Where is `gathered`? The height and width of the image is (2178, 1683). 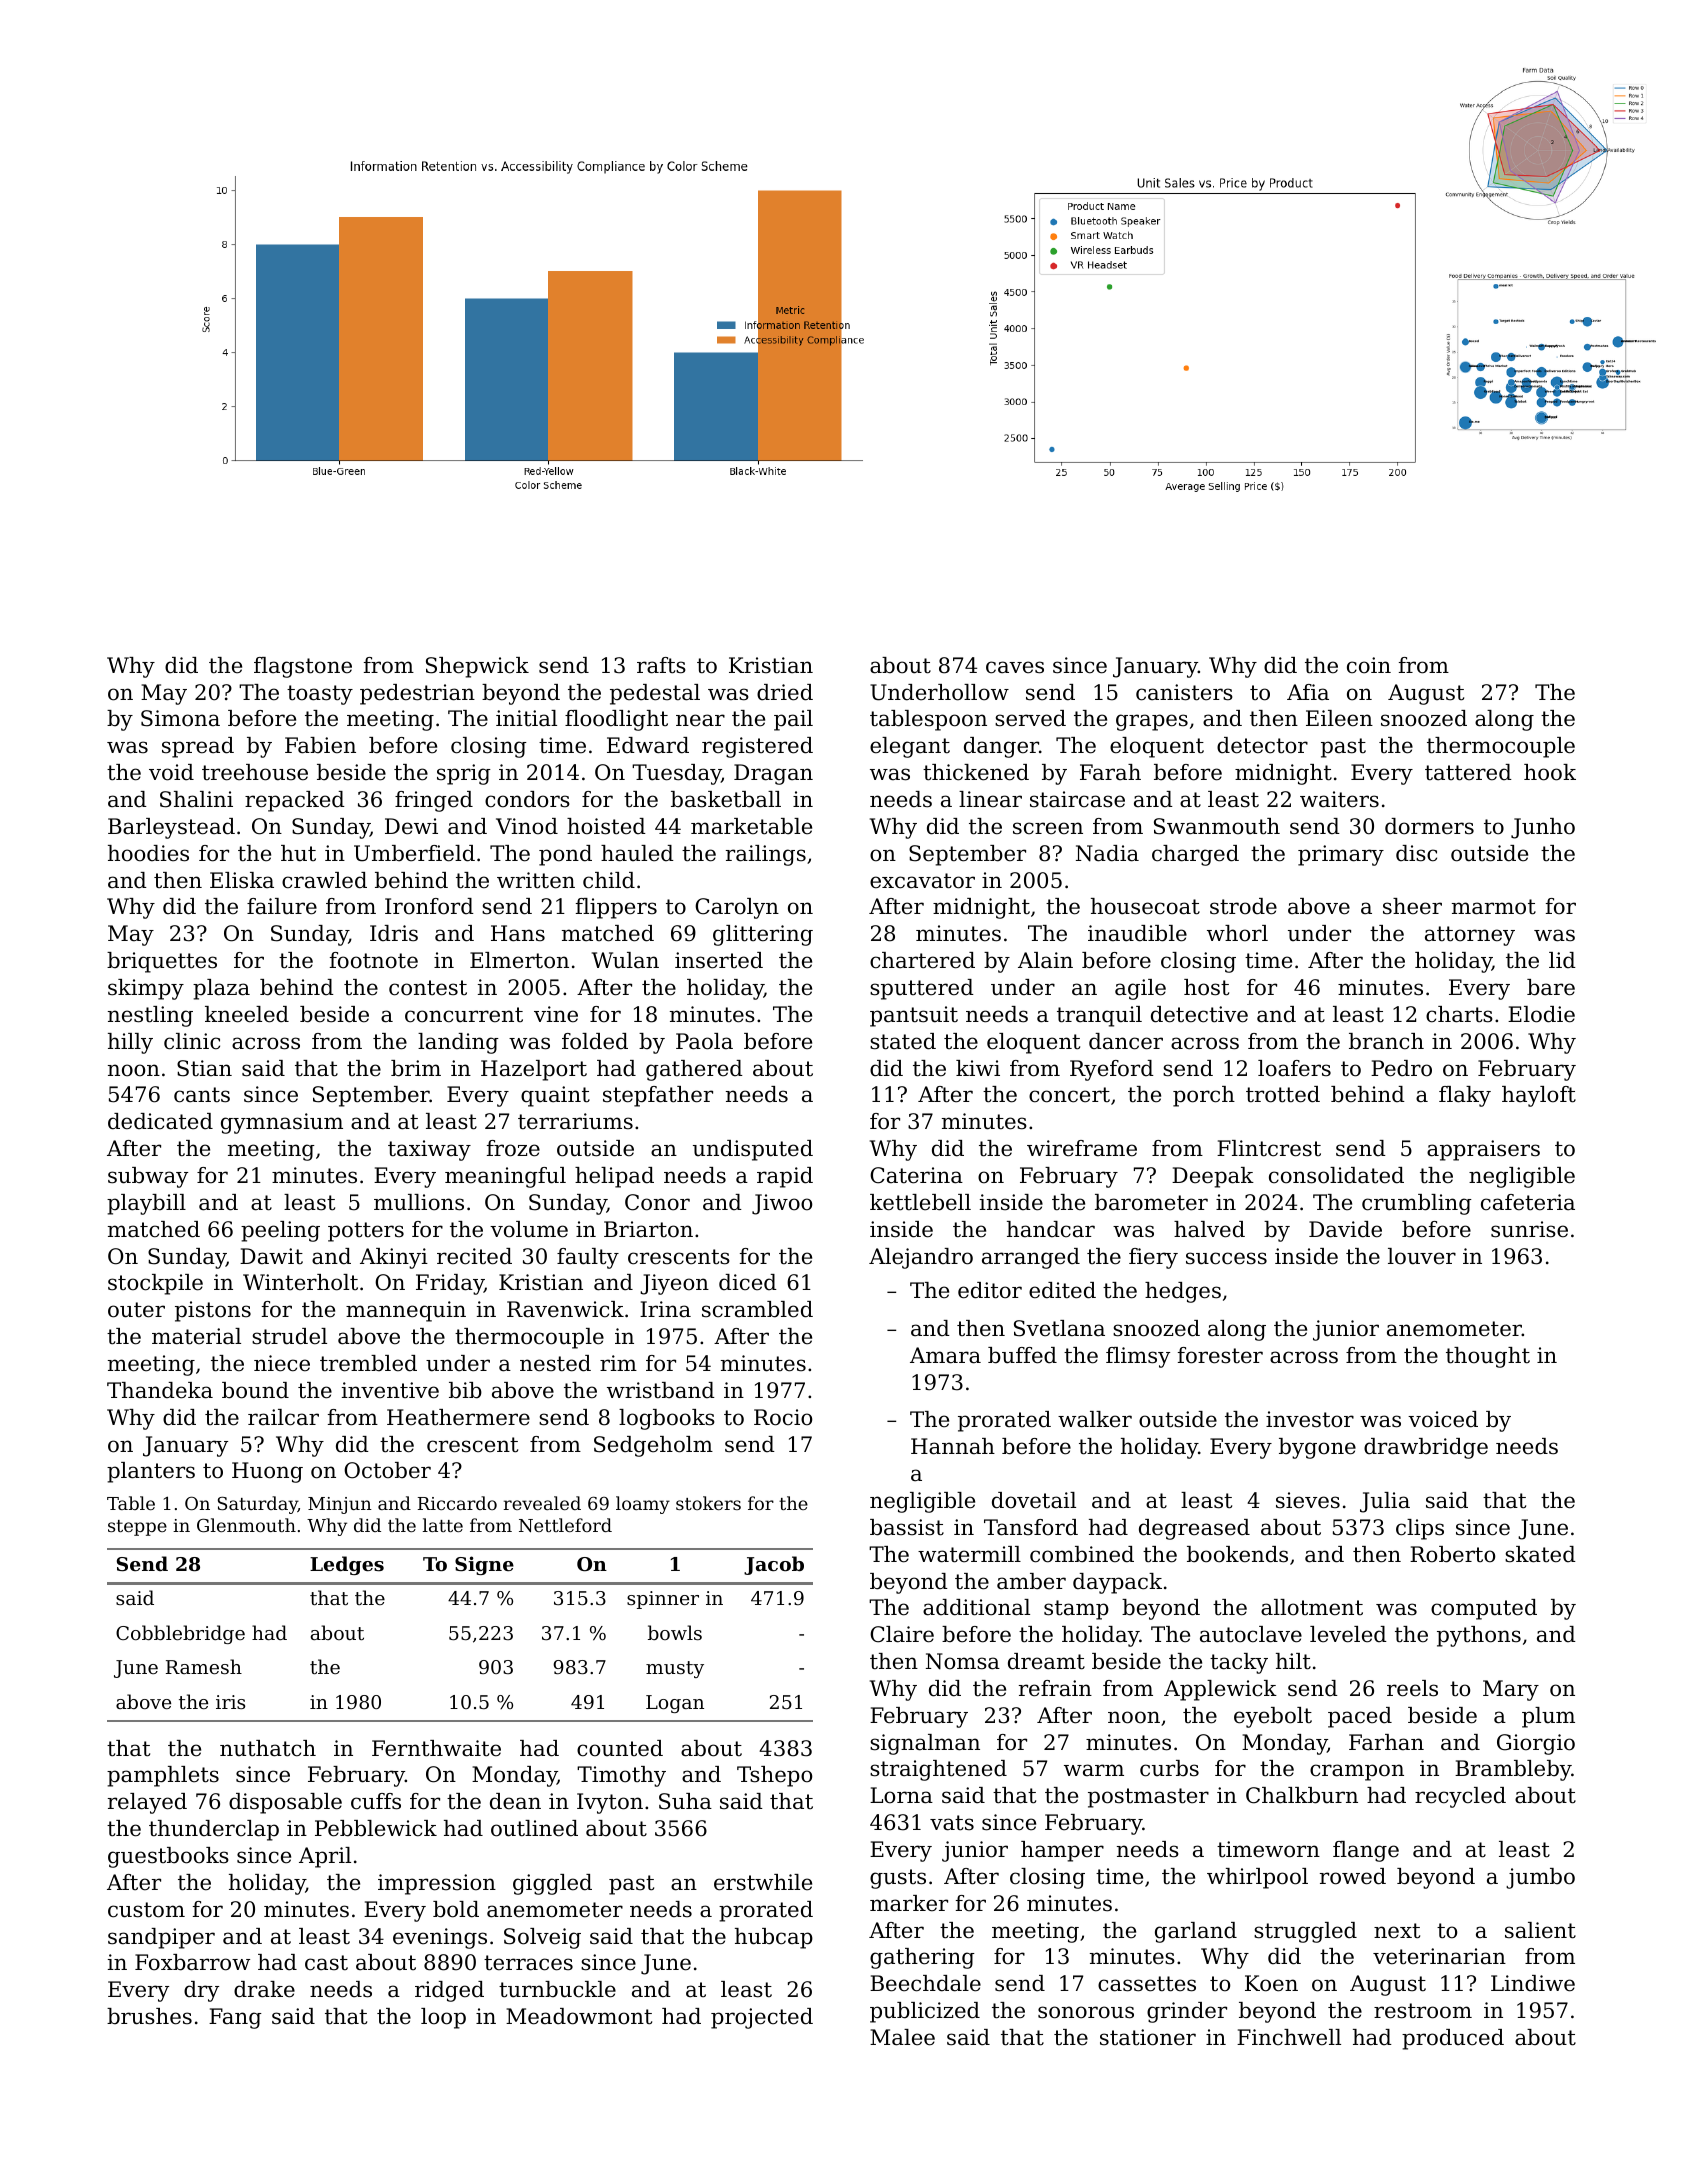 gathered is located at coordinates (694, 1070).
